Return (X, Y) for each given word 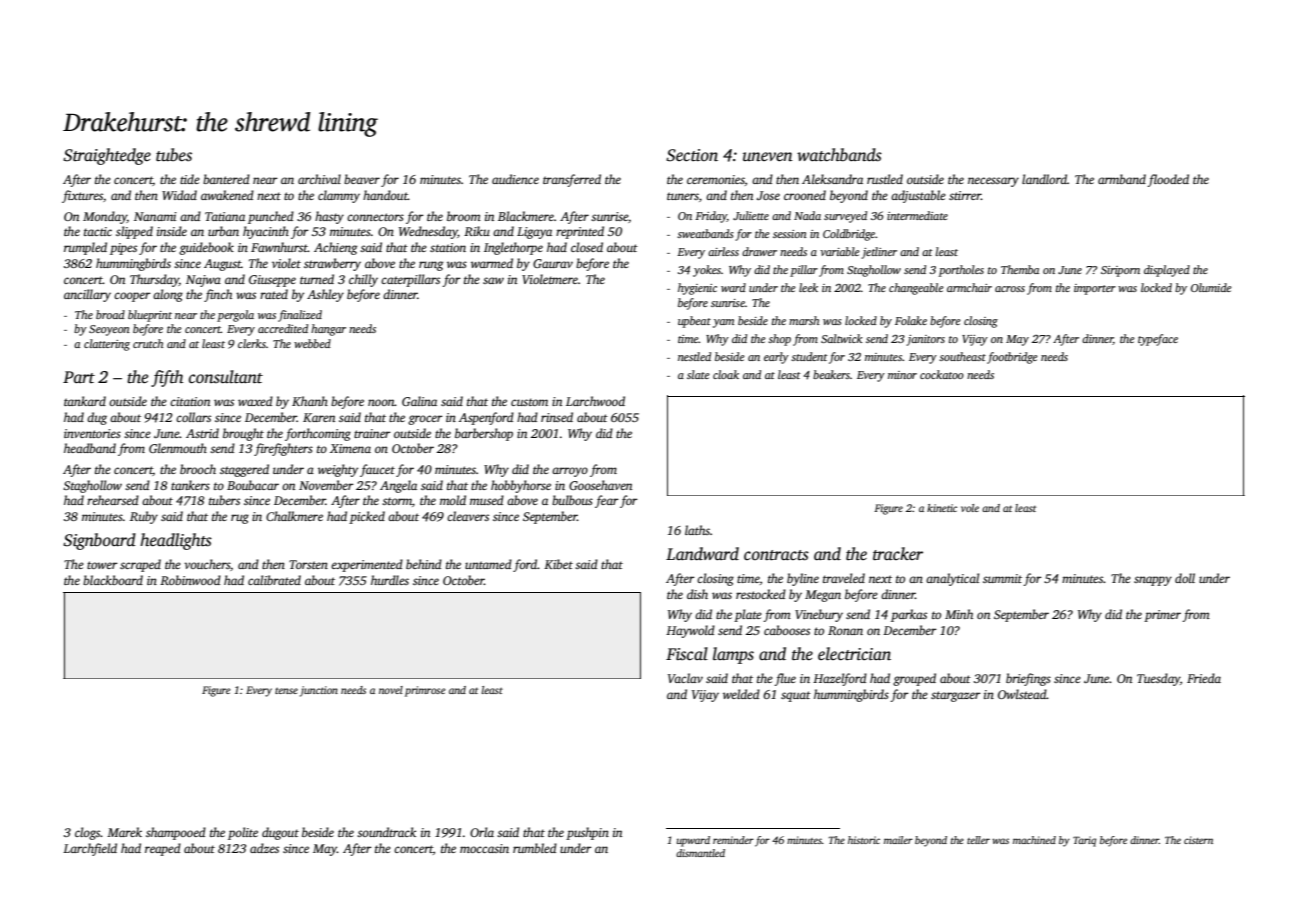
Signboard (99, 541)
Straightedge (107, 156)
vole (970, 508)
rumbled (535, 848)
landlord (1044, 179)
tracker (898, 554)
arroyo (570, 472)
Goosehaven (600, 485)
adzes (264, 848)
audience (515, 179)
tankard (85, 401)
